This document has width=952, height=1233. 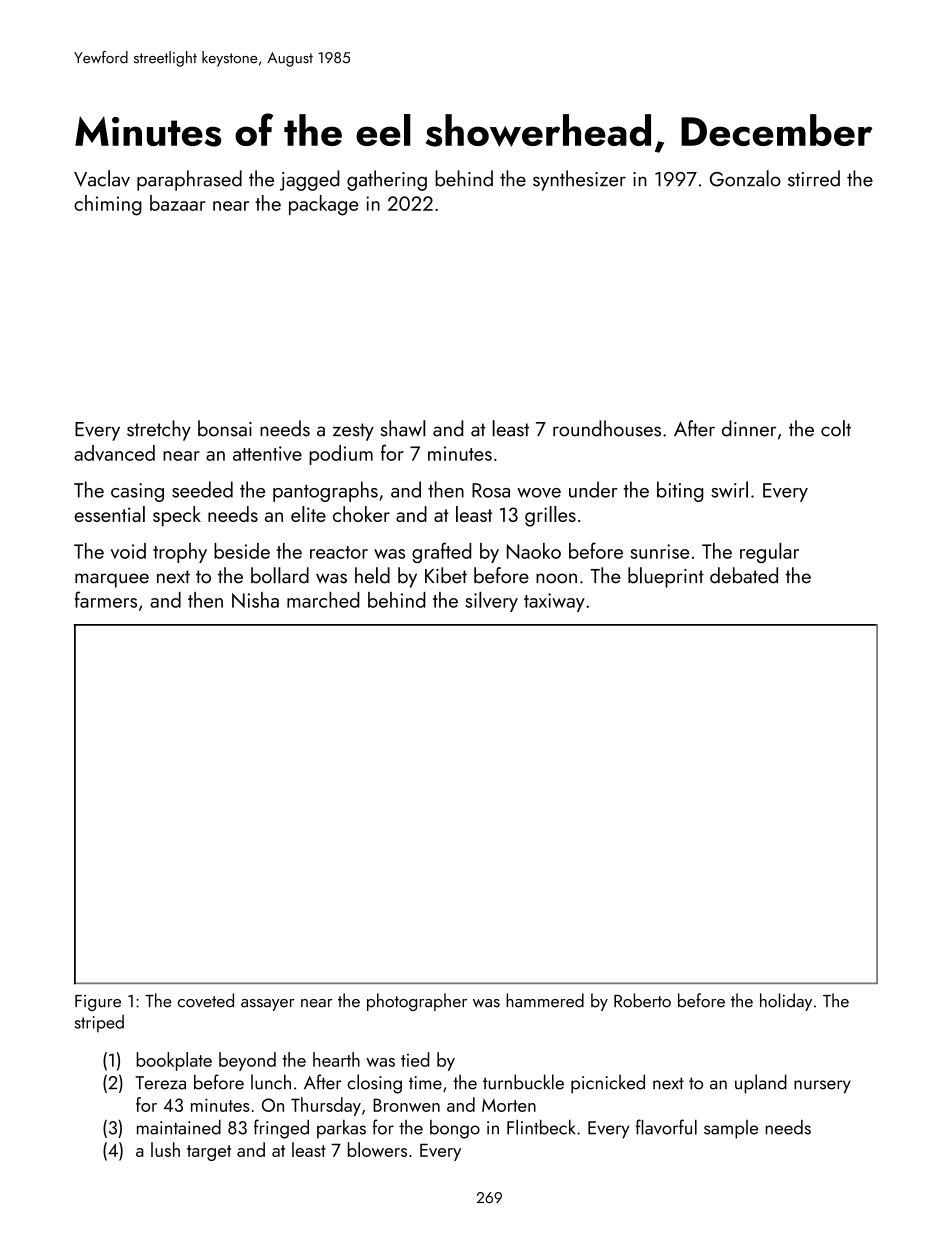 I want to click on package, so click(x=324, y=205).
